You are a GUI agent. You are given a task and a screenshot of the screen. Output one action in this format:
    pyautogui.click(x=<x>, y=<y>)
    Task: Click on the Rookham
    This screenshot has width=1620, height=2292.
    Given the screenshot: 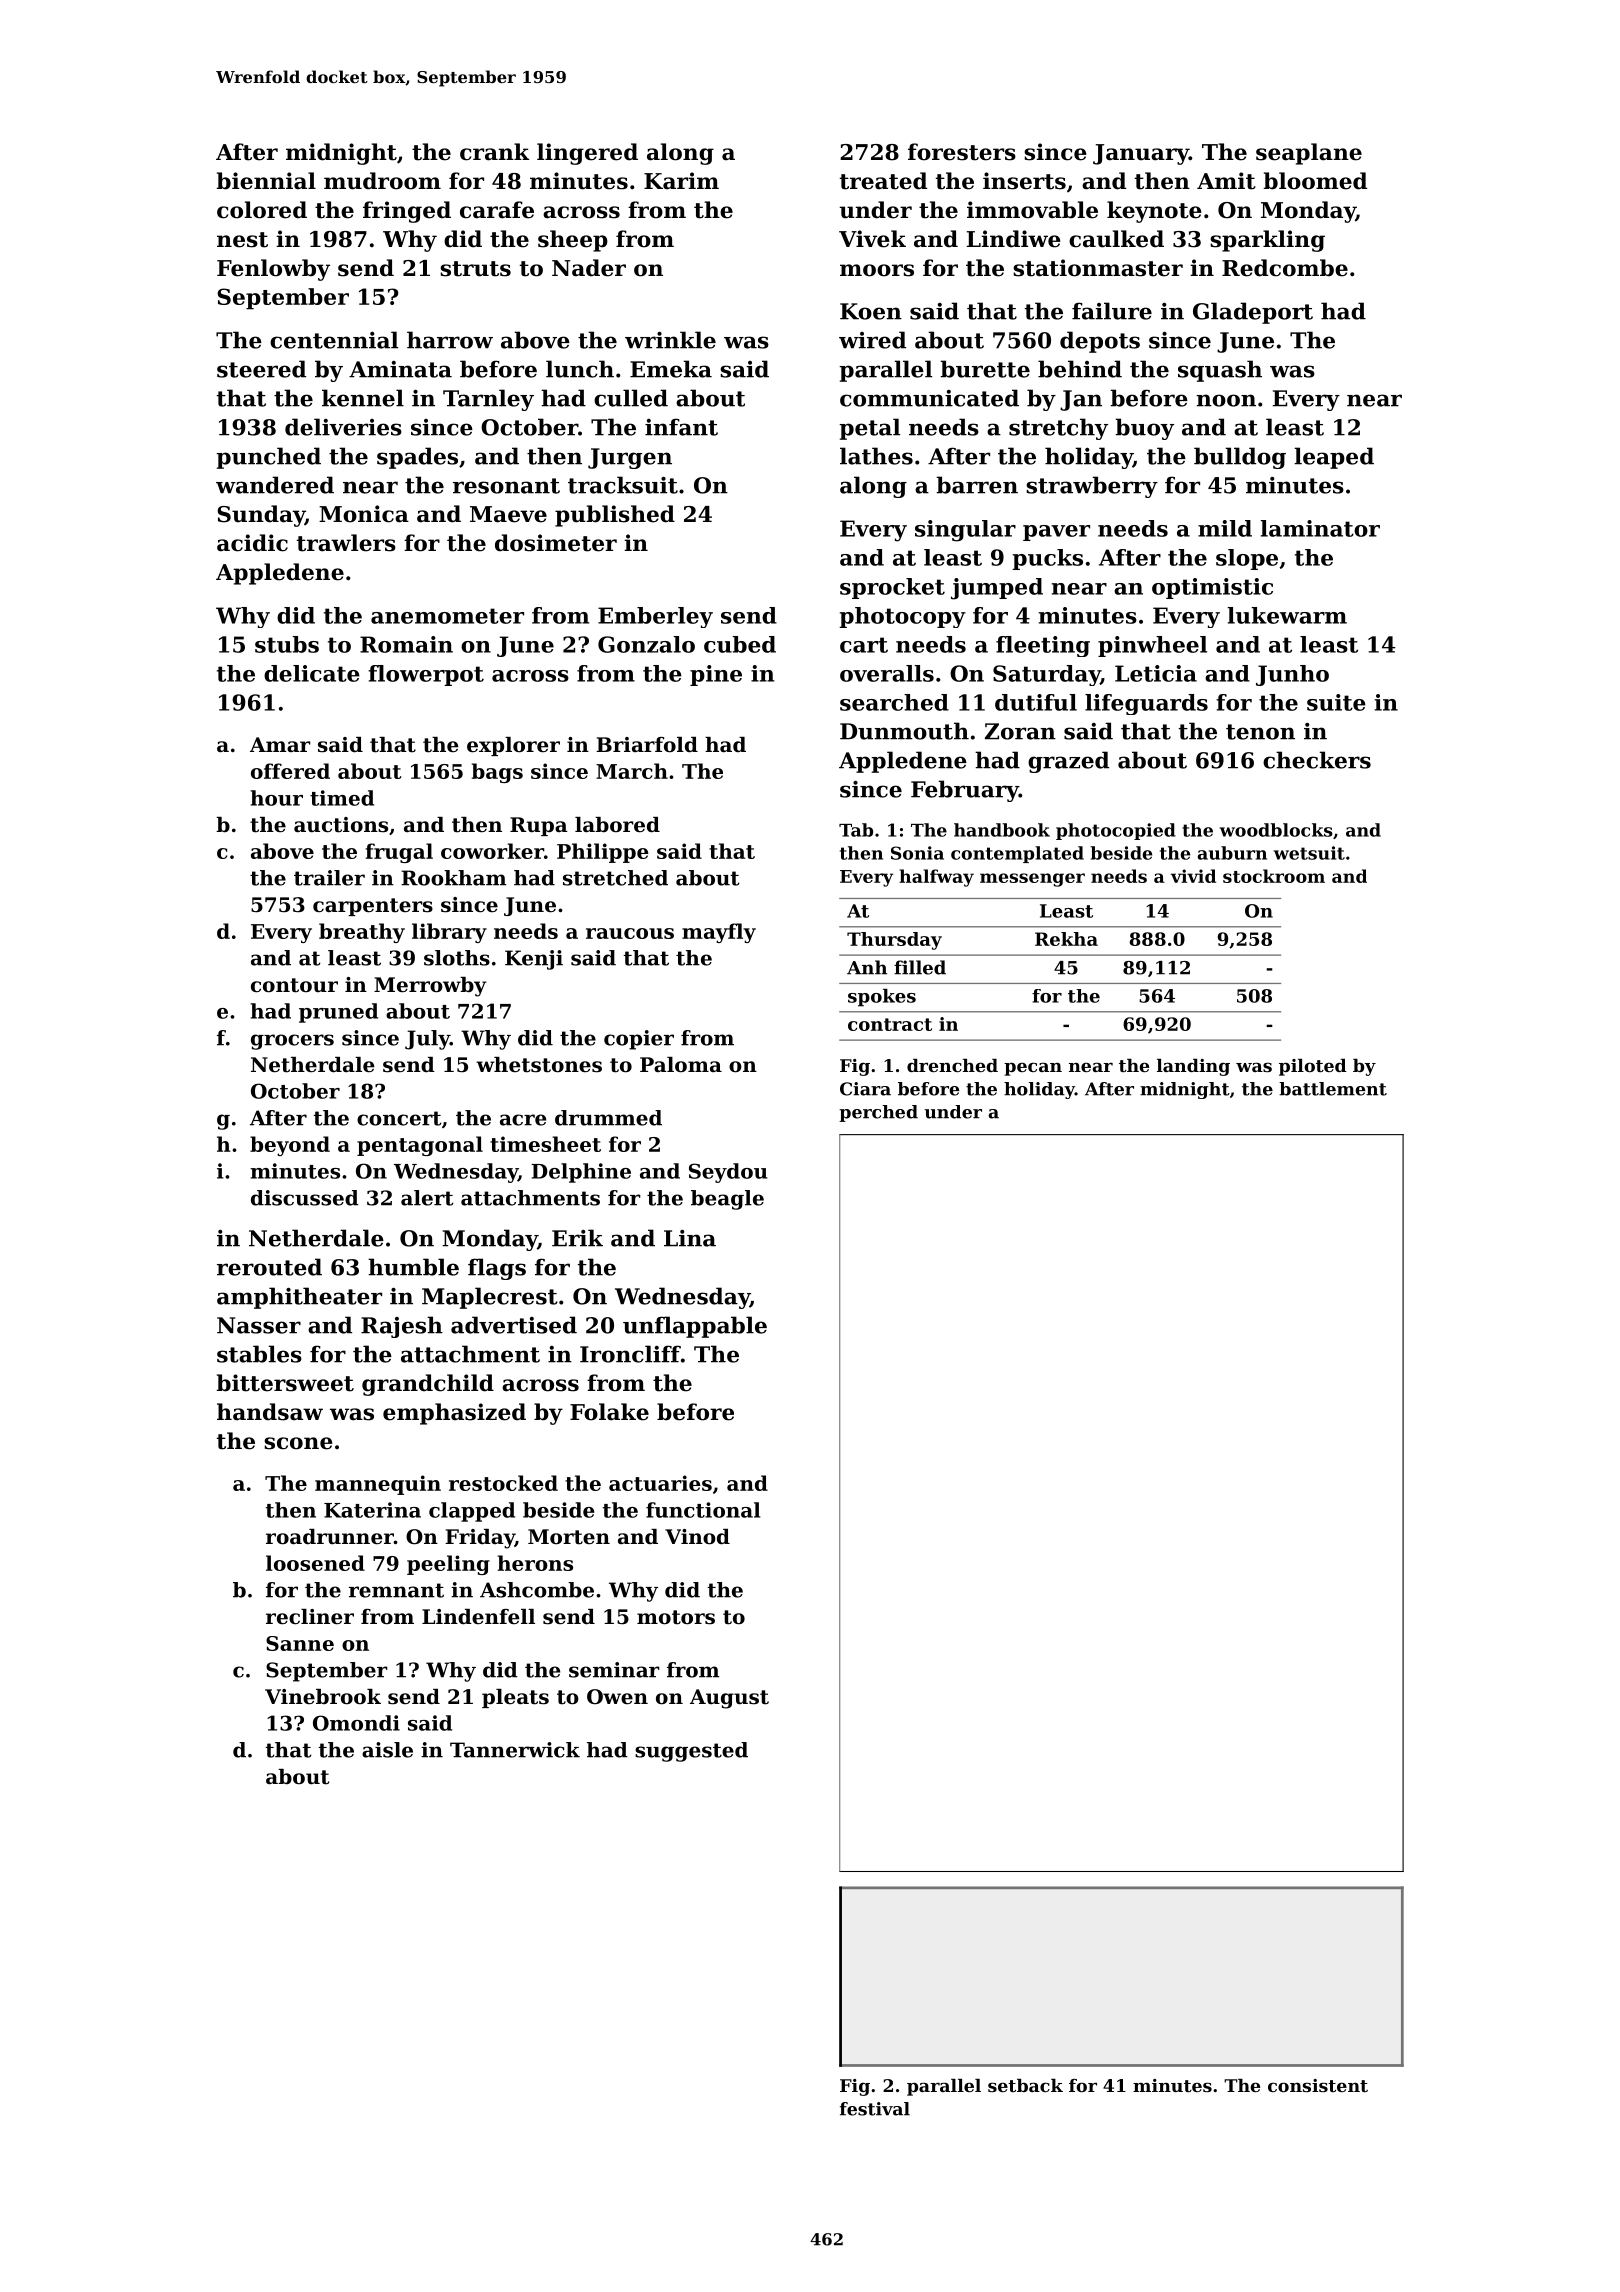 What is the action you would take?
    pyautogui.click(x=453, y=878)
